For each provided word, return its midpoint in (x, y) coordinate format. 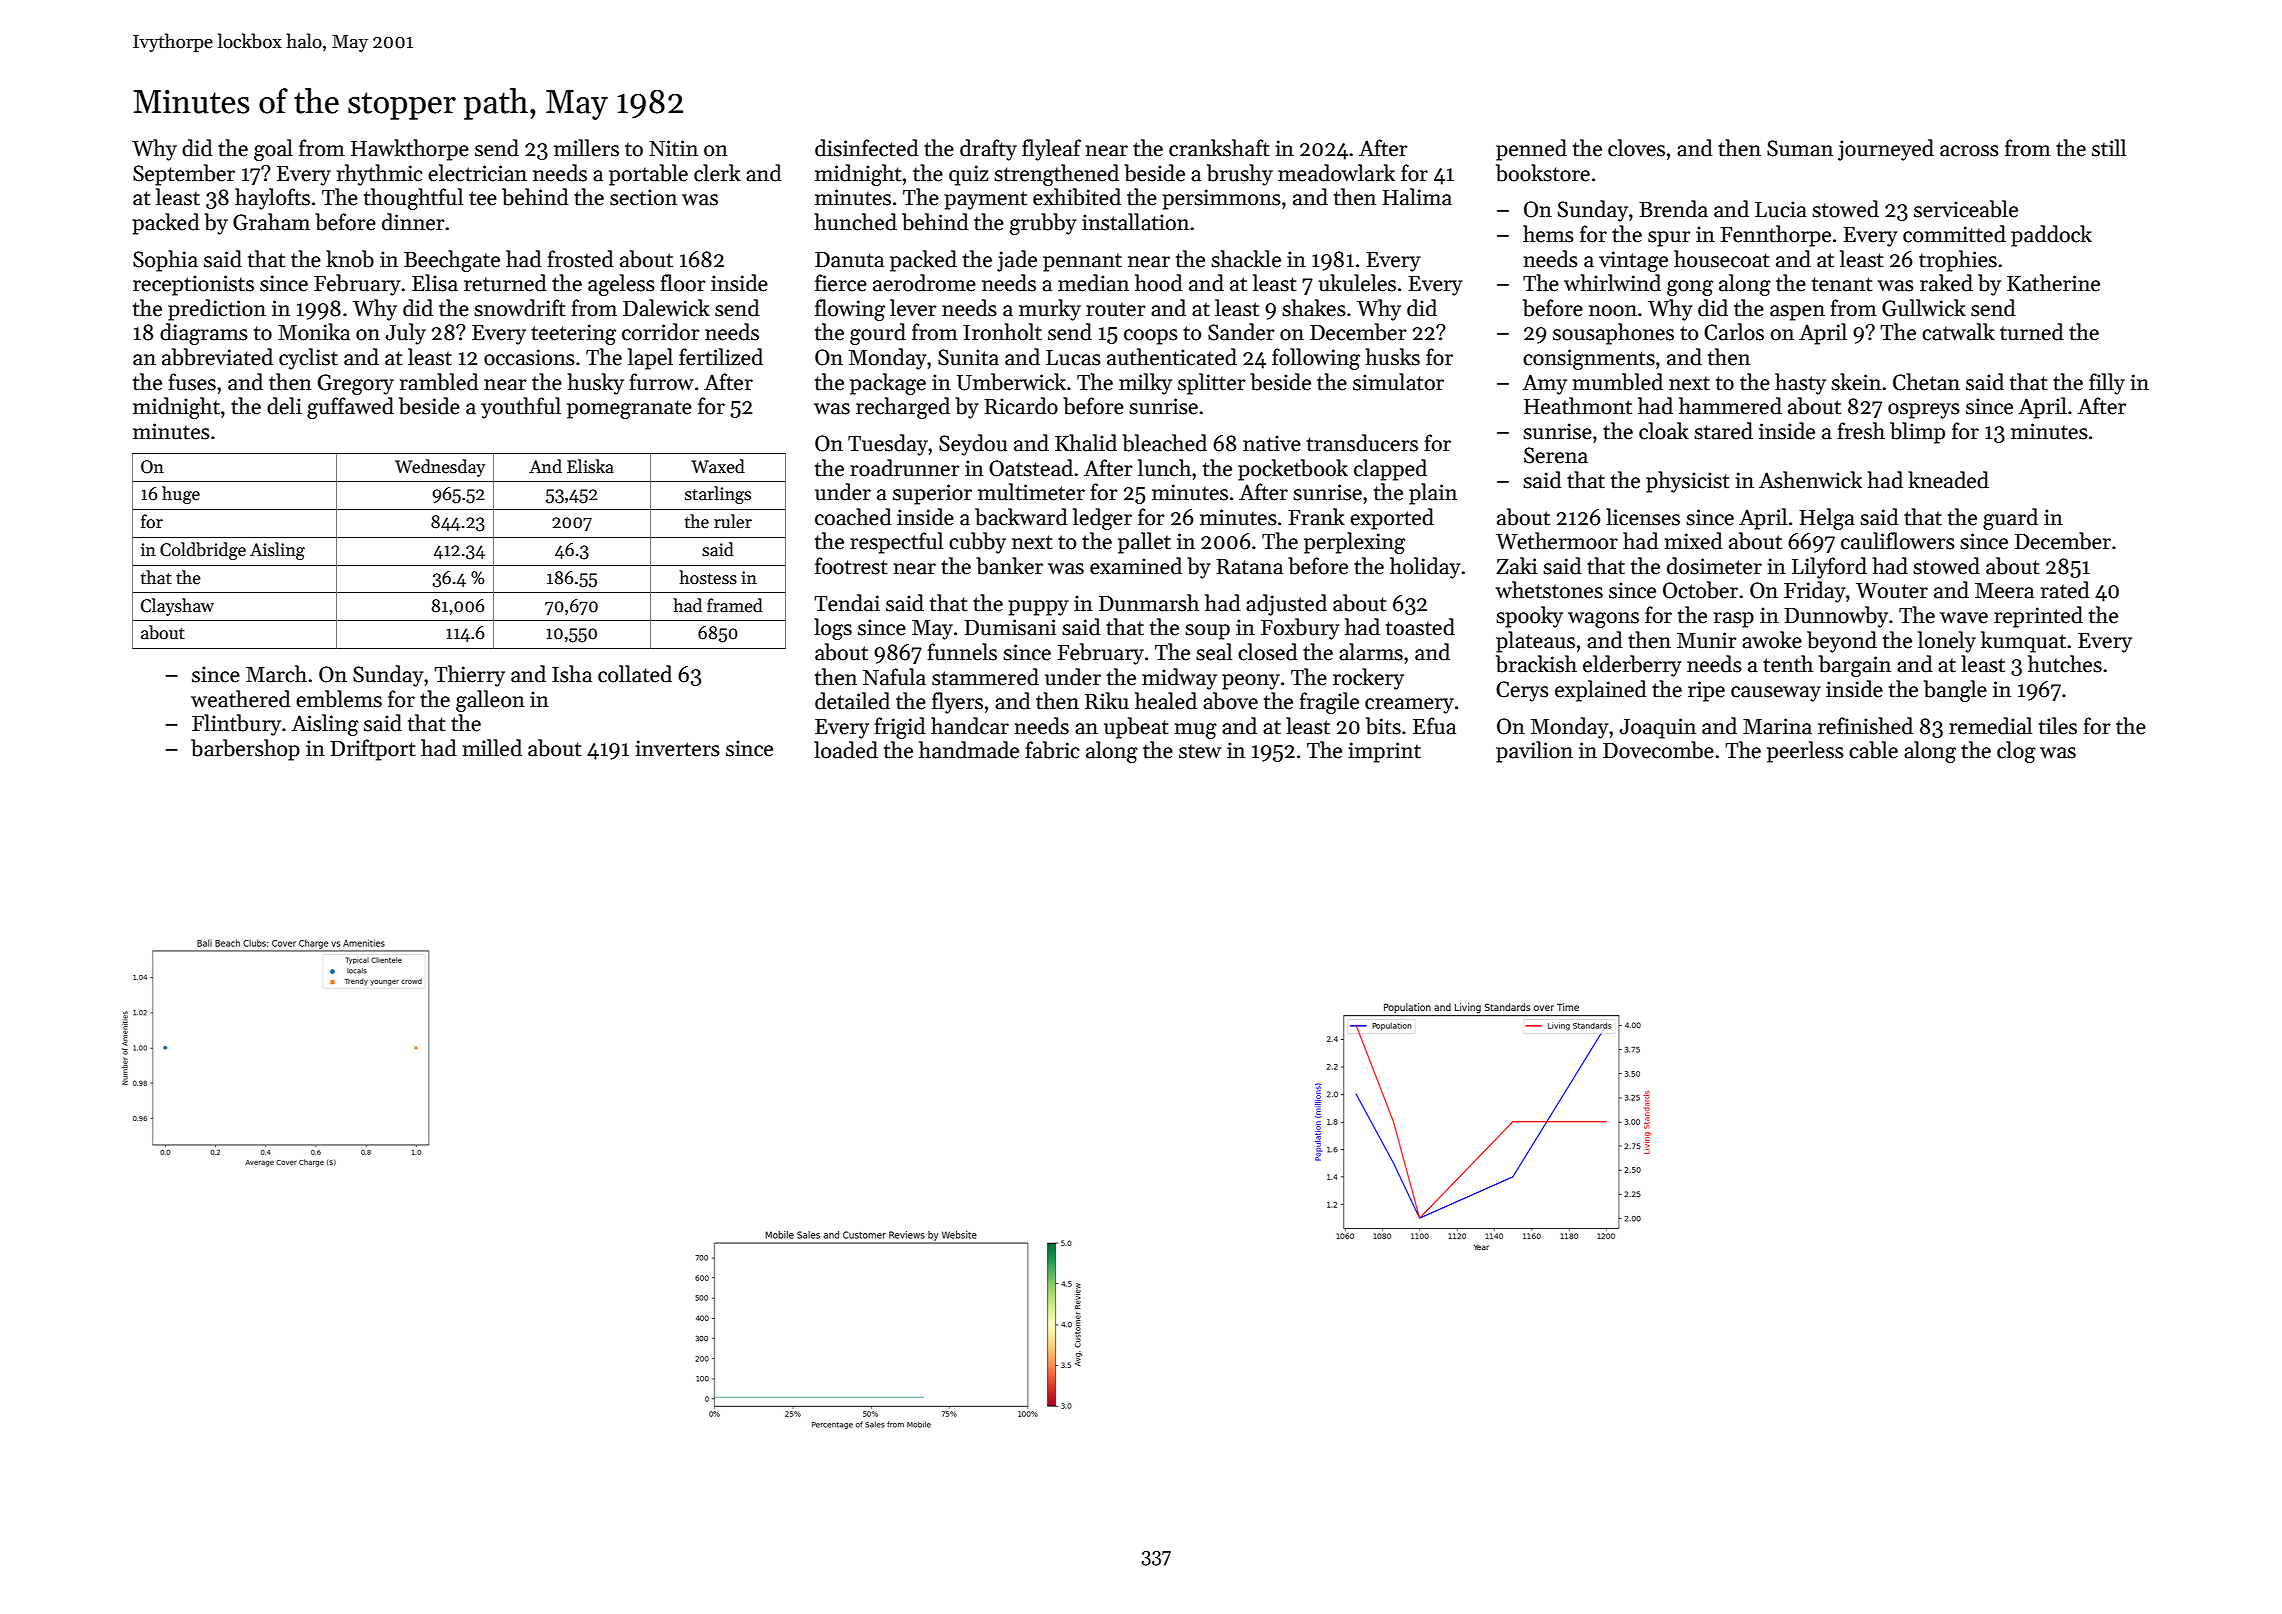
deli (284, 406)
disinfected (867, 148)
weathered (241, 699)
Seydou (973, 445)
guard (2010, 519)
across (1969, 151)
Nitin (673, 148)
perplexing (1354, 543)
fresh (1861, 431)
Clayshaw (177, 607)
